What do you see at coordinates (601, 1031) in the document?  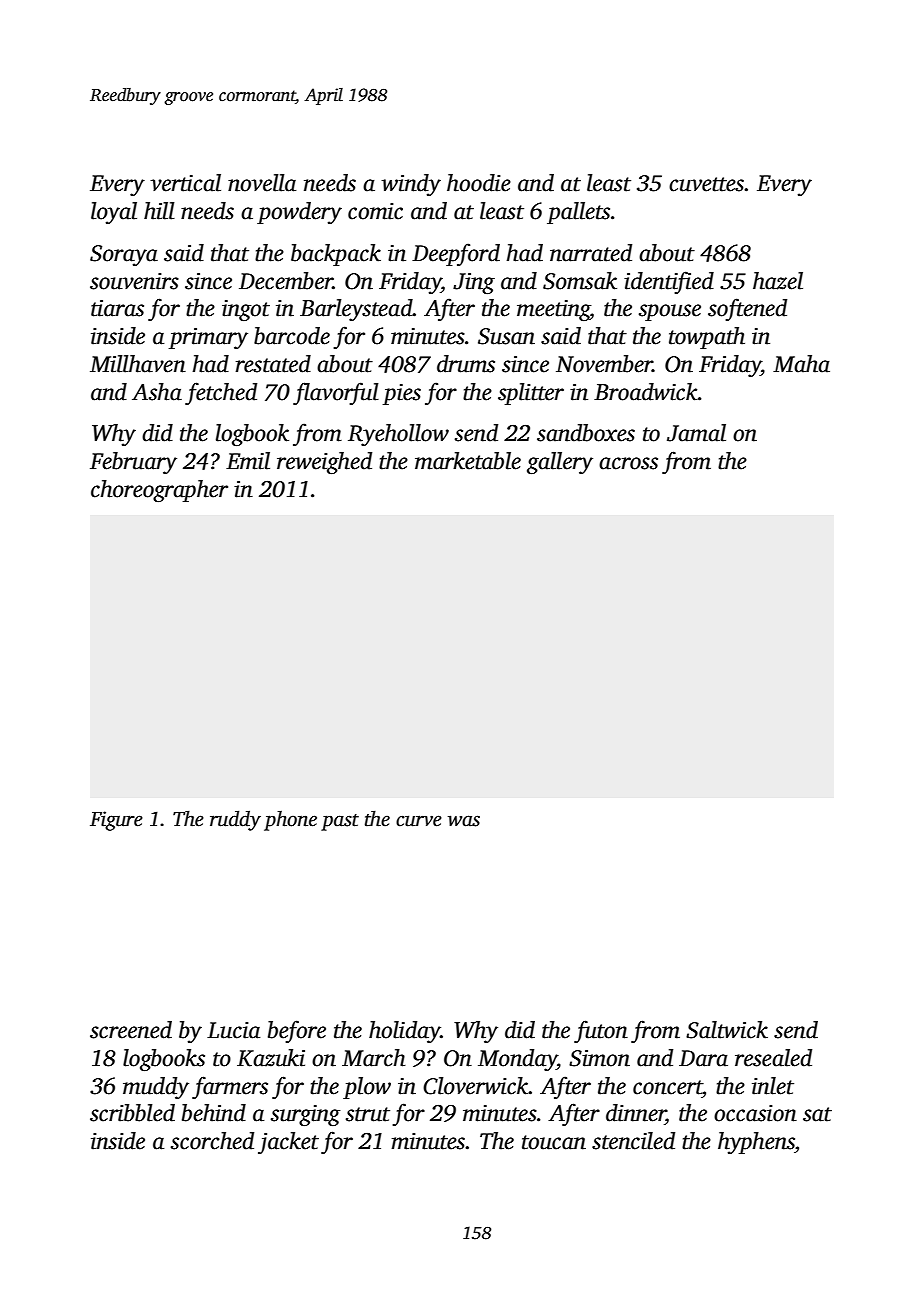 I see `futon` at bounding box center [601, 1031].
